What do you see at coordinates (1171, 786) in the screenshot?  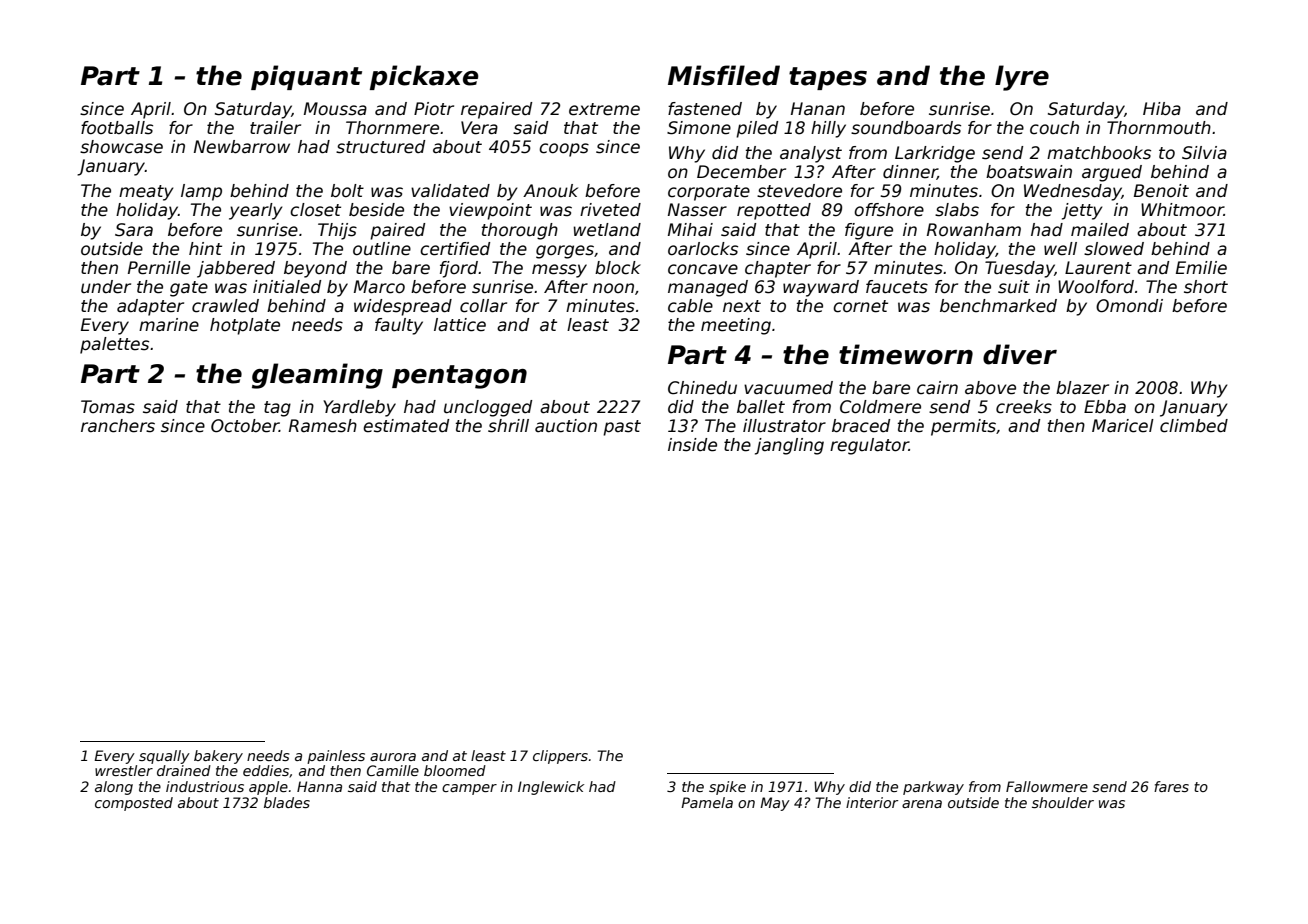 I see `fares` at bounding box center [1171, 786].
